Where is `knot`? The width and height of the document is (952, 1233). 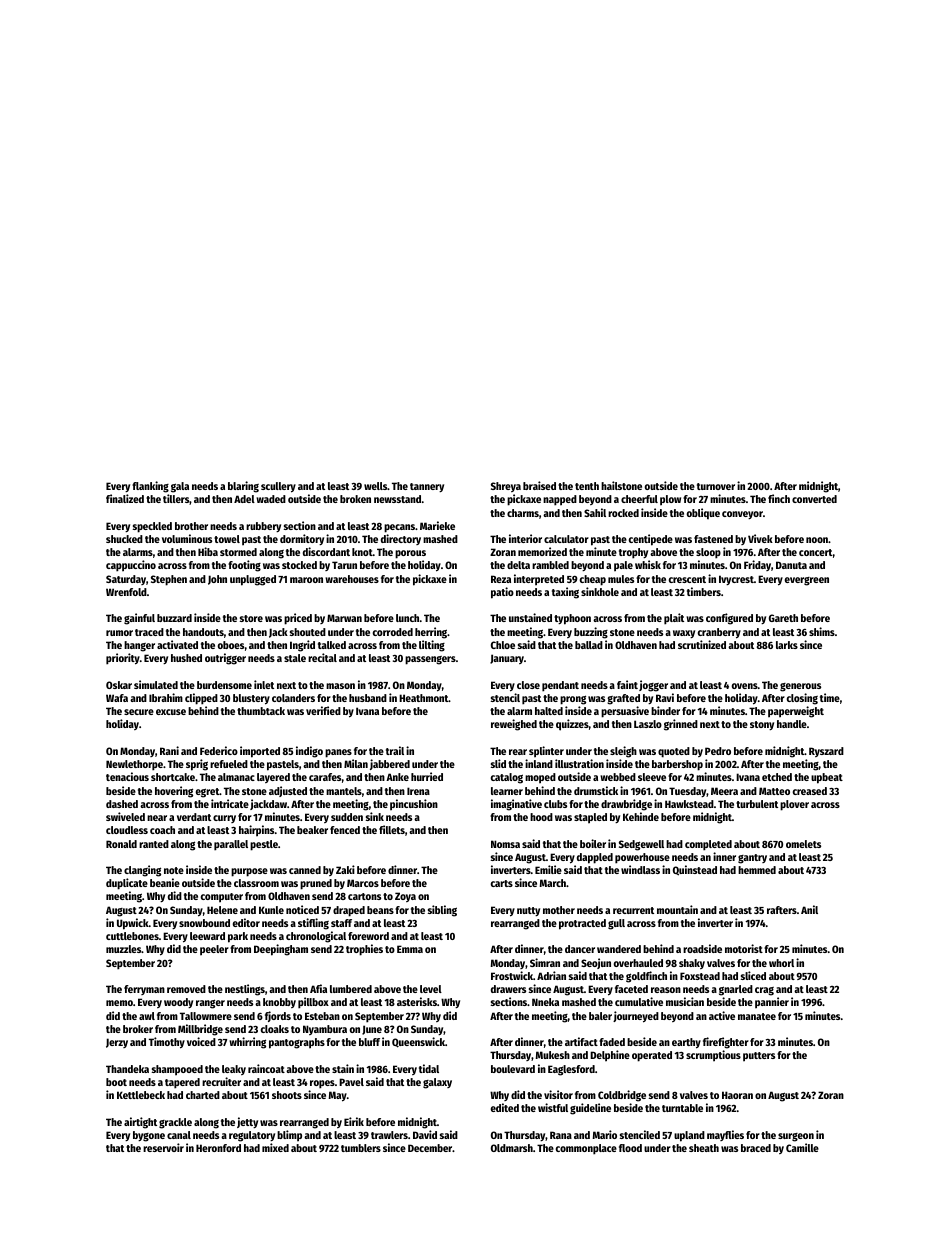 knot is located at coordinates (362, 552).
